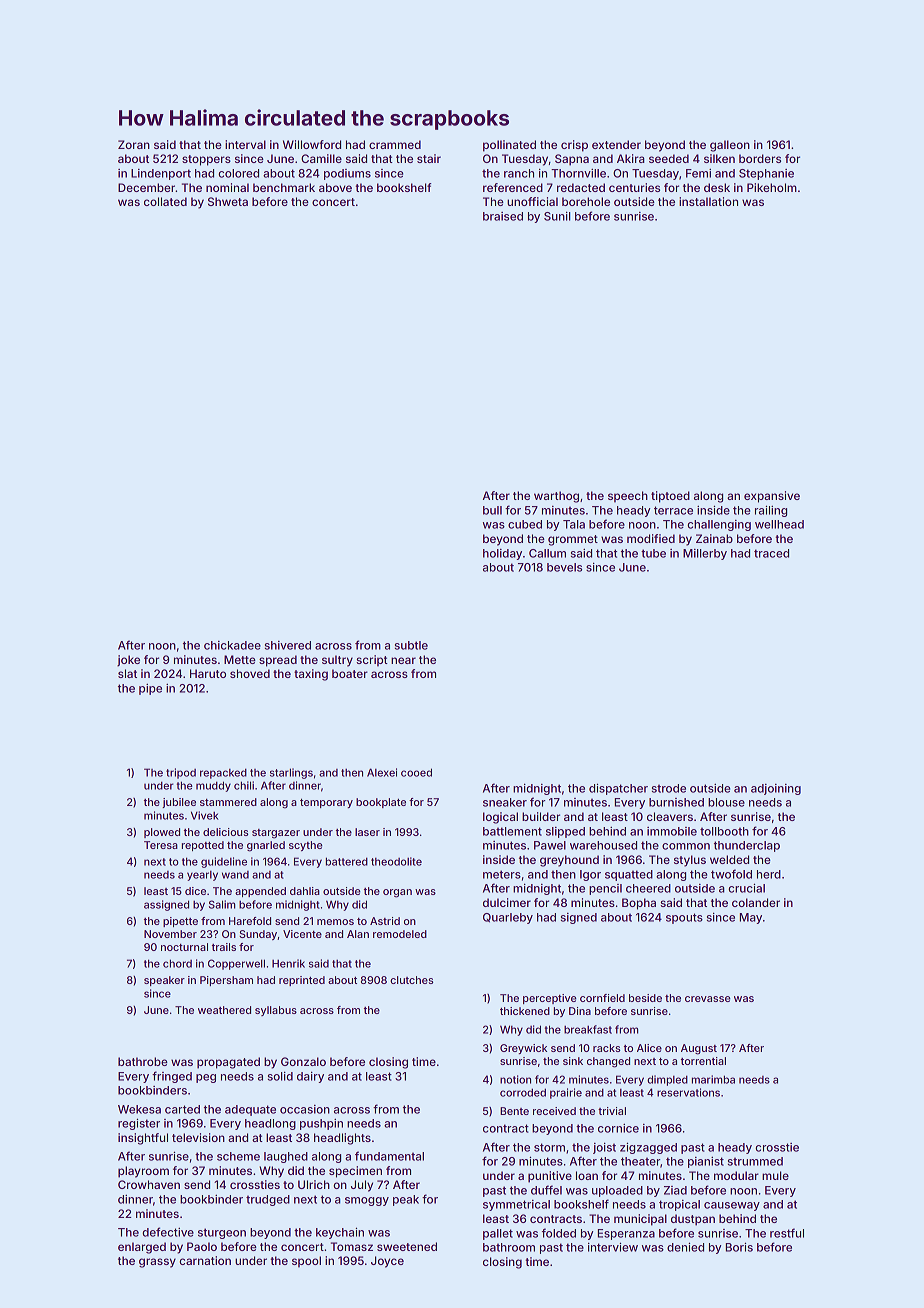 Image resolution: width=924 pixels, height=1308 pixels. What do you see at coordinates (302, 981) in the screenshot?
I see `reprinted` at bounding box center [302, 981].
